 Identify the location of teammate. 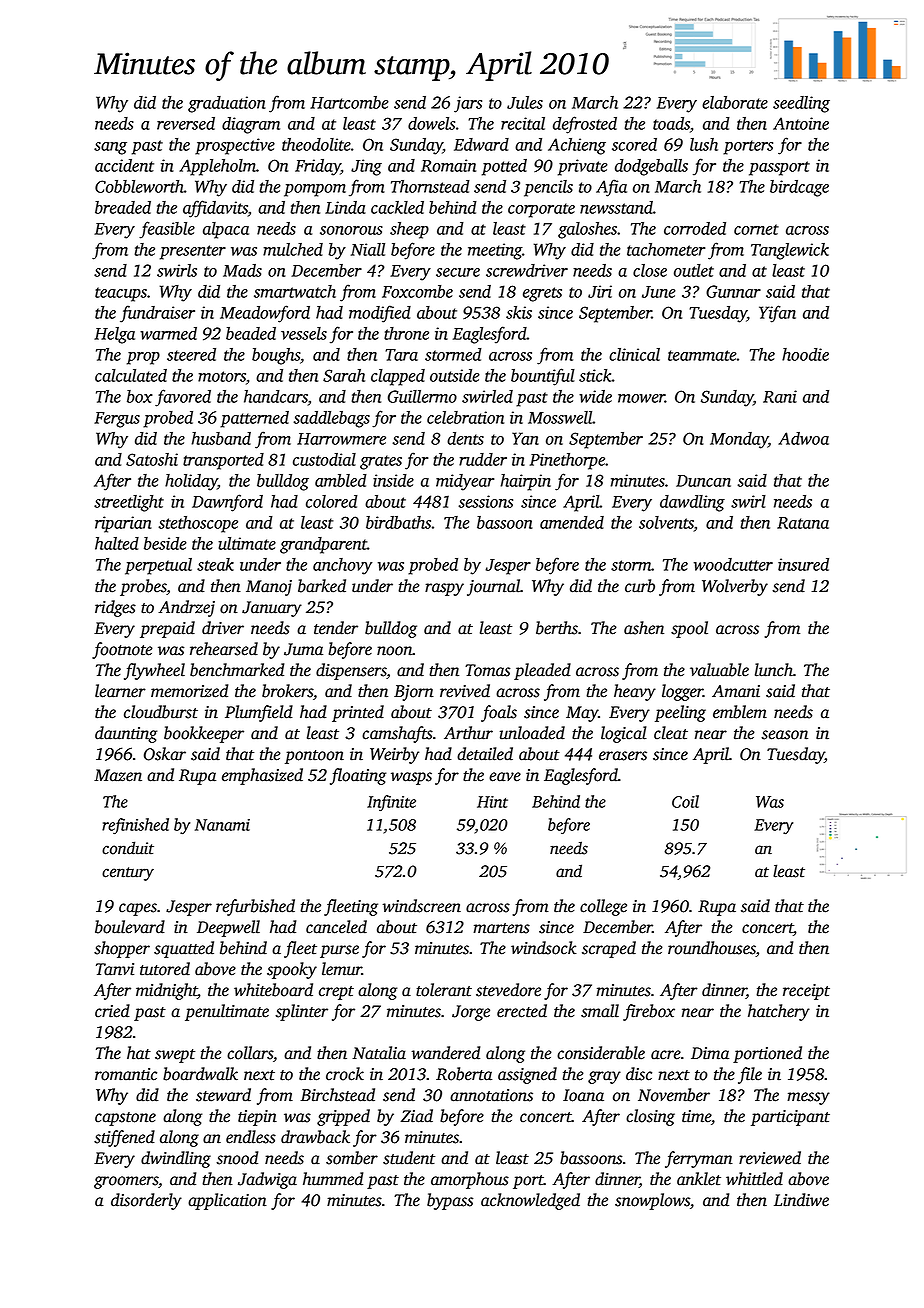
(702, 355).
